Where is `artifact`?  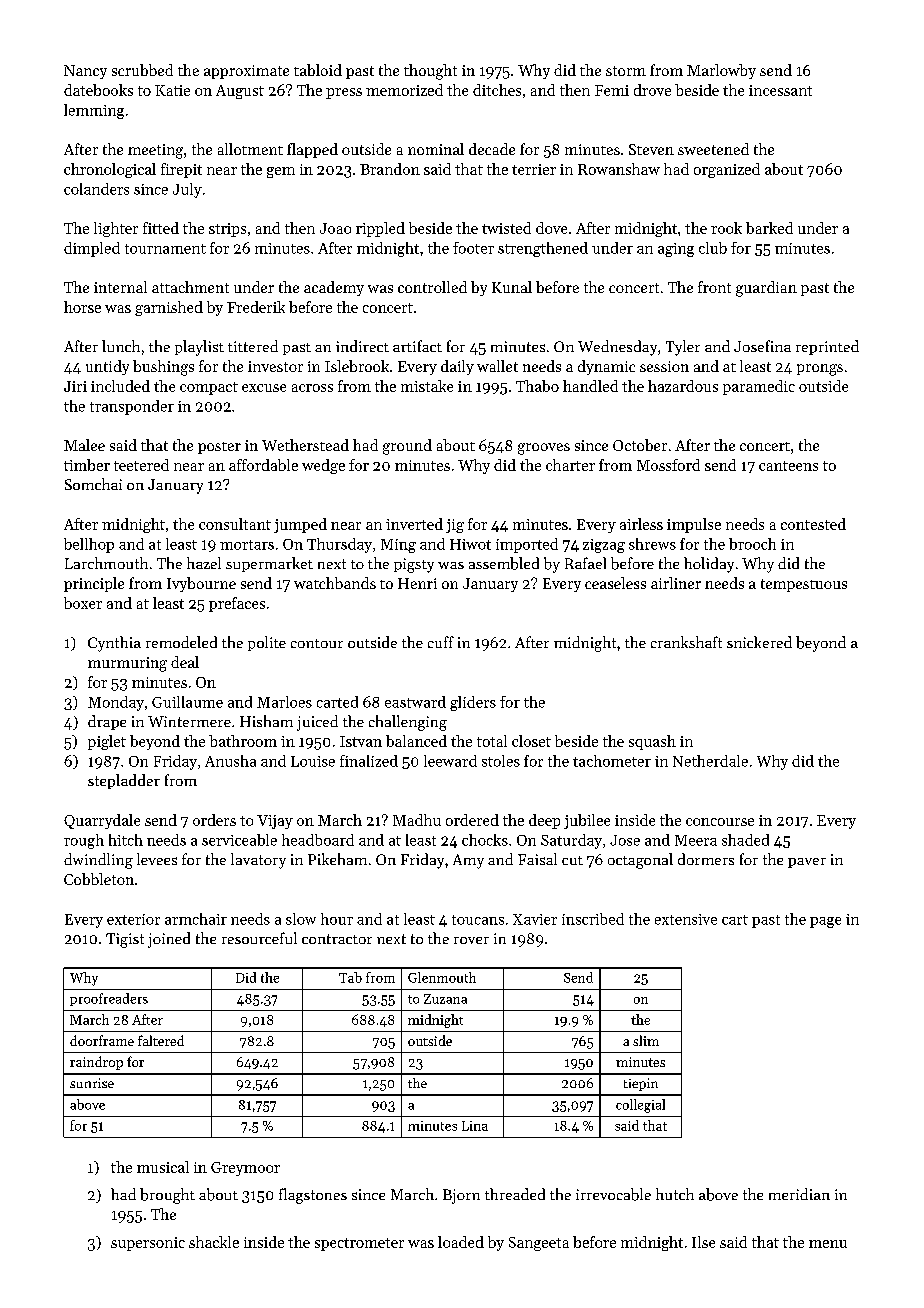
artifact is located at coordinates (417, 346).
